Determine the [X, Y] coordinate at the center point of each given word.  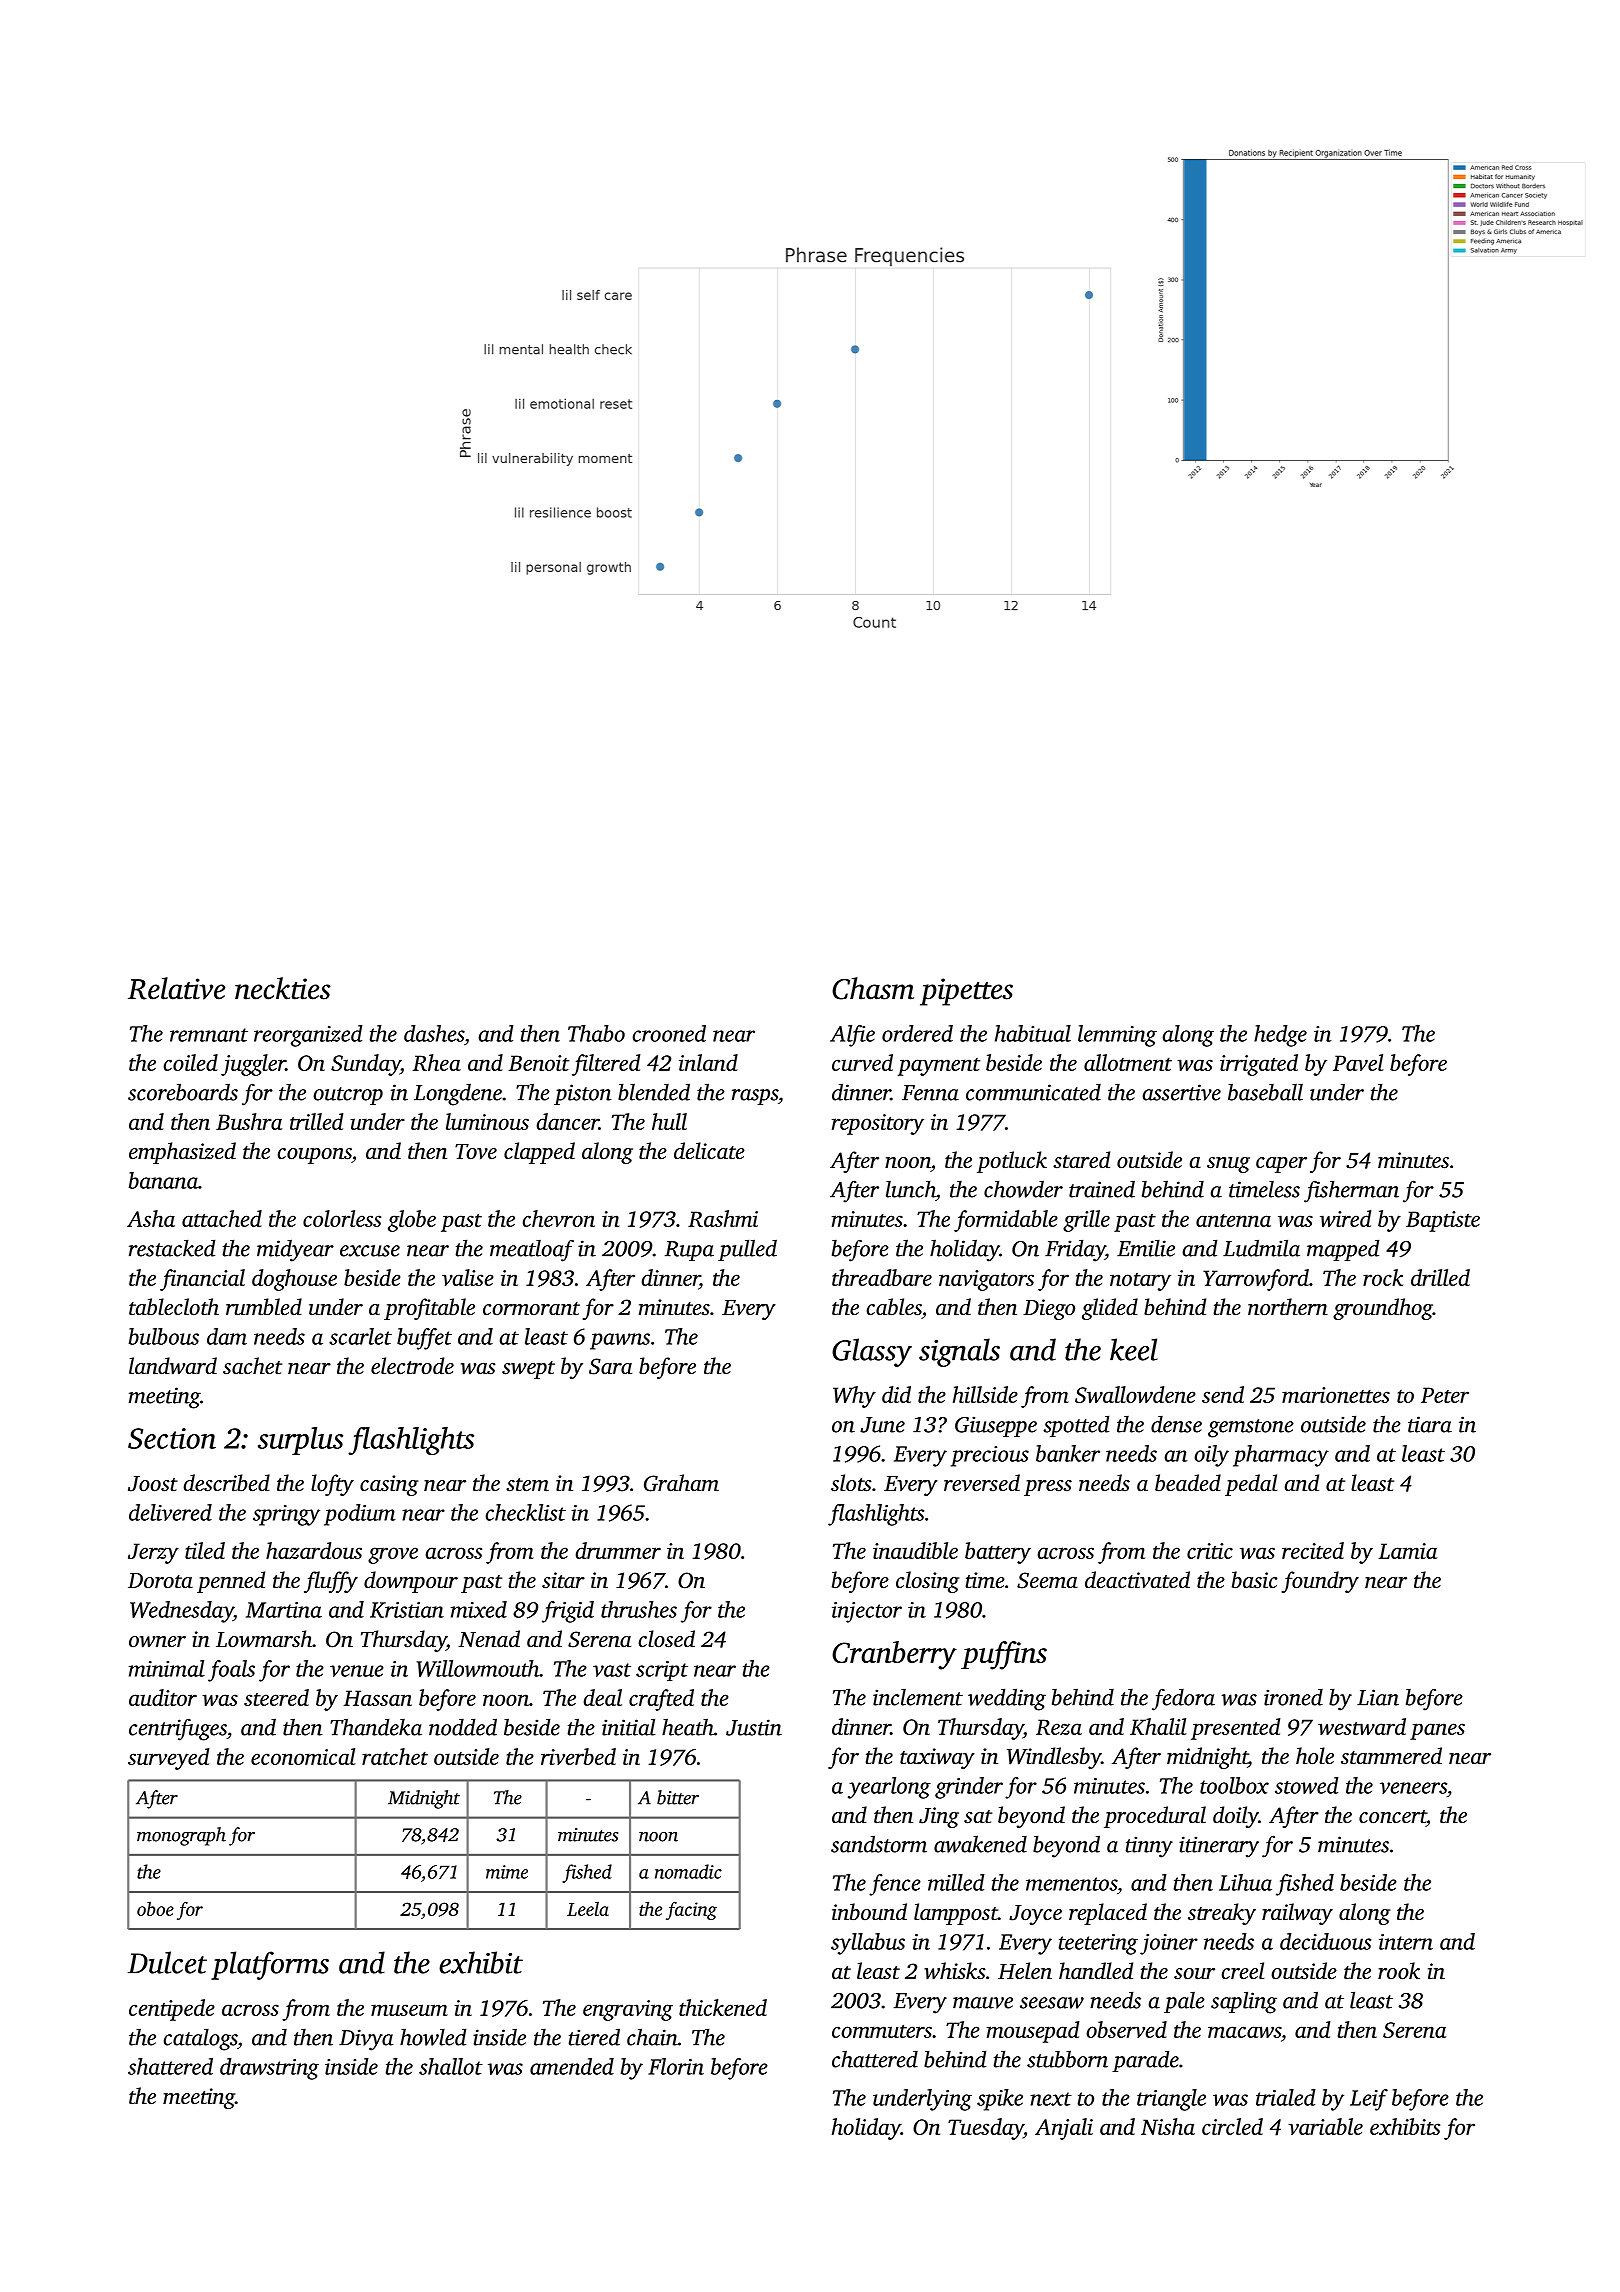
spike [1000, 2100]
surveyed [168, 1759]
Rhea [437, 1062]
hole [1315, 1755]
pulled [747, 1250]
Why [854, 1397]
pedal [1251, 1485]
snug [1228, 1165]
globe [412, 1221]
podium [360, 1515]
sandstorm [879, 1844]
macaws [1244, 2032]
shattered [170, 2066]
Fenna [930, 1093]
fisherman [1351, 1191]
